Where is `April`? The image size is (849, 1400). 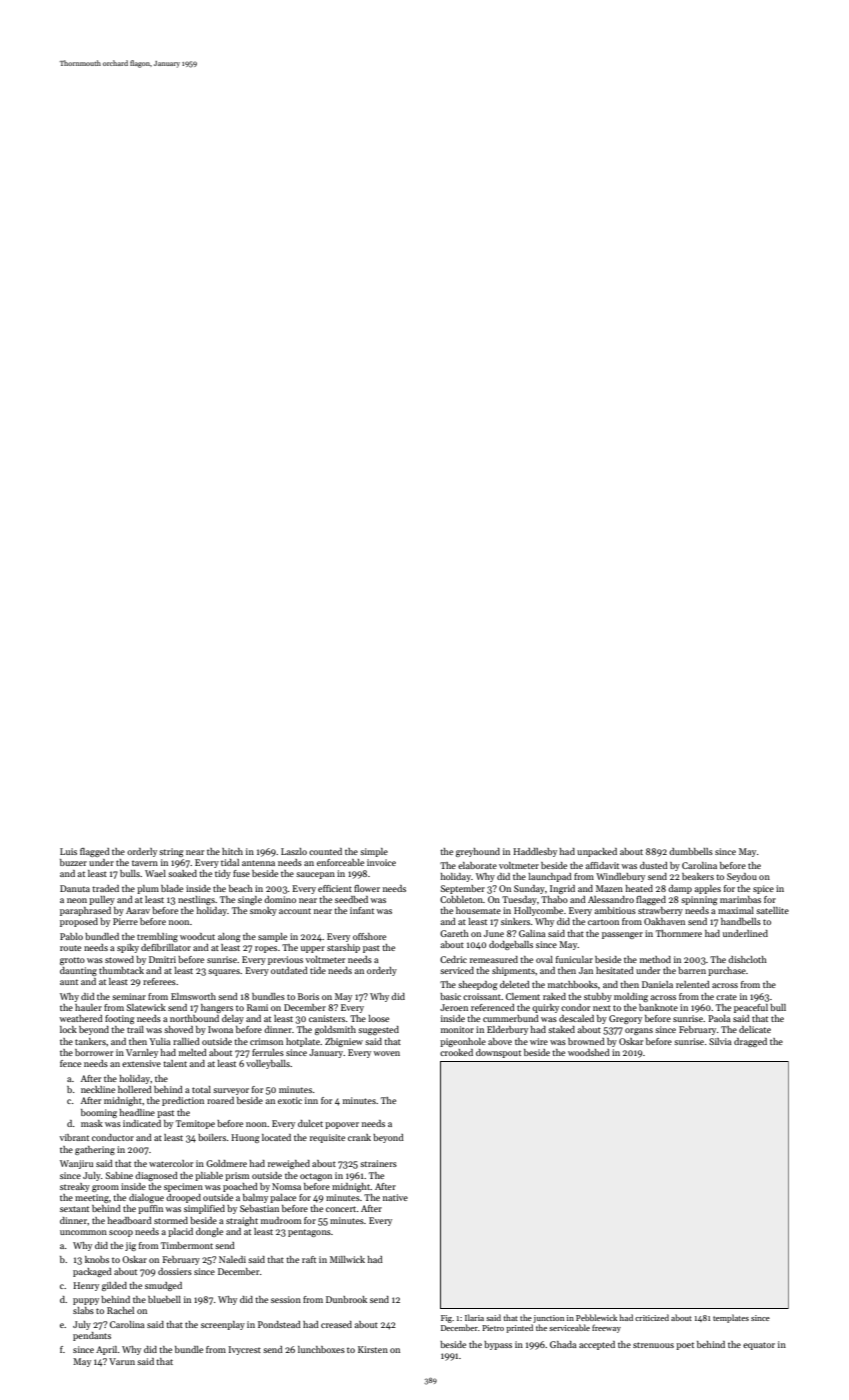
April is located at coordinates (106, 1350).
